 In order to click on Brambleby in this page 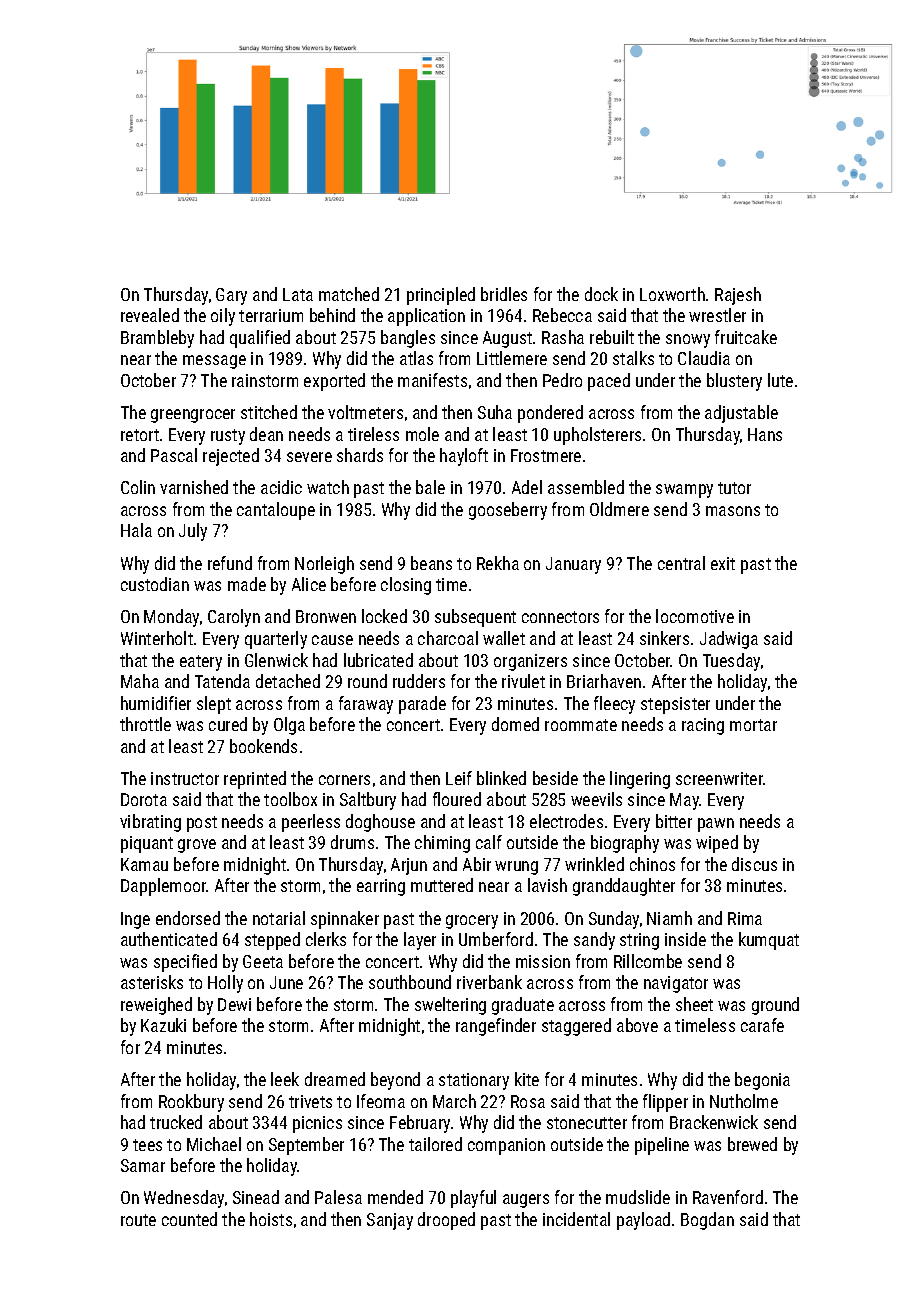, I will do `click(157, 339)`.
